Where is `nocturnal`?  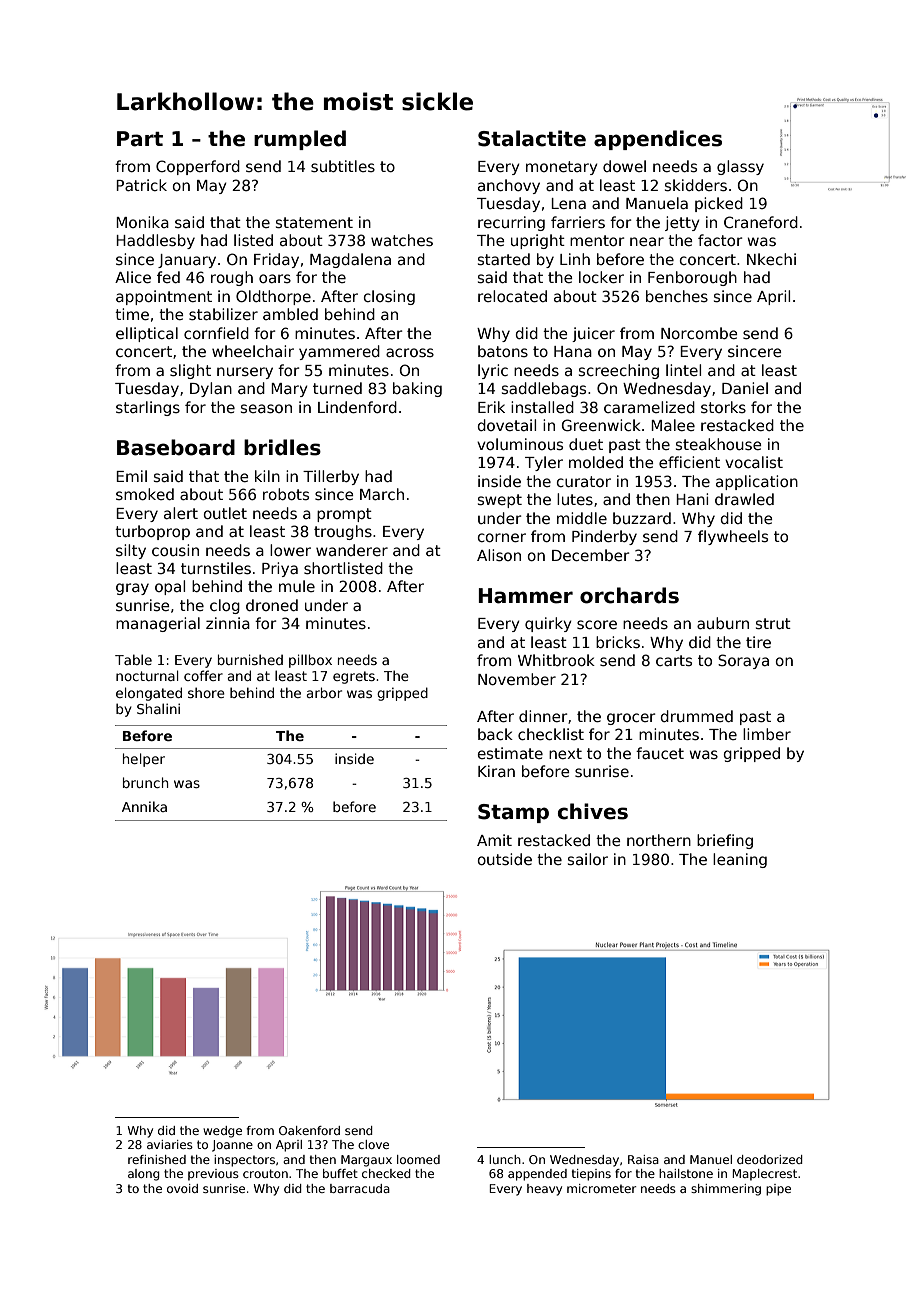 nocturnal is located at coordinates (147, 675).
